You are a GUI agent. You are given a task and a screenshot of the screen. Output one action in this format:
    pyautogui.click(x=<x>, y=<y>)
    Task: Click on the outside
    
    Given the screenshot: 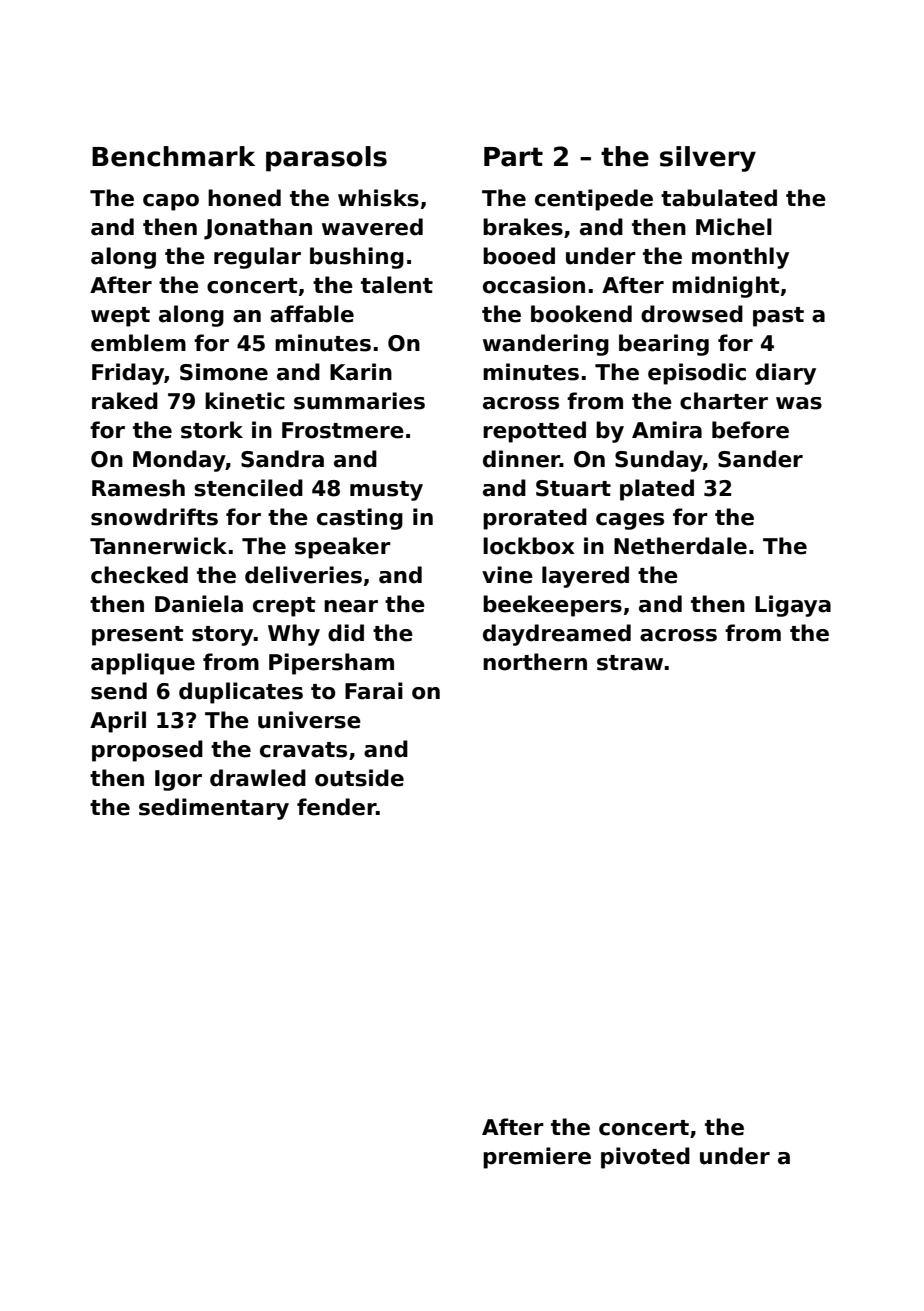 What is the action you would take?
    pyautogui.click(x=359, y=778)
